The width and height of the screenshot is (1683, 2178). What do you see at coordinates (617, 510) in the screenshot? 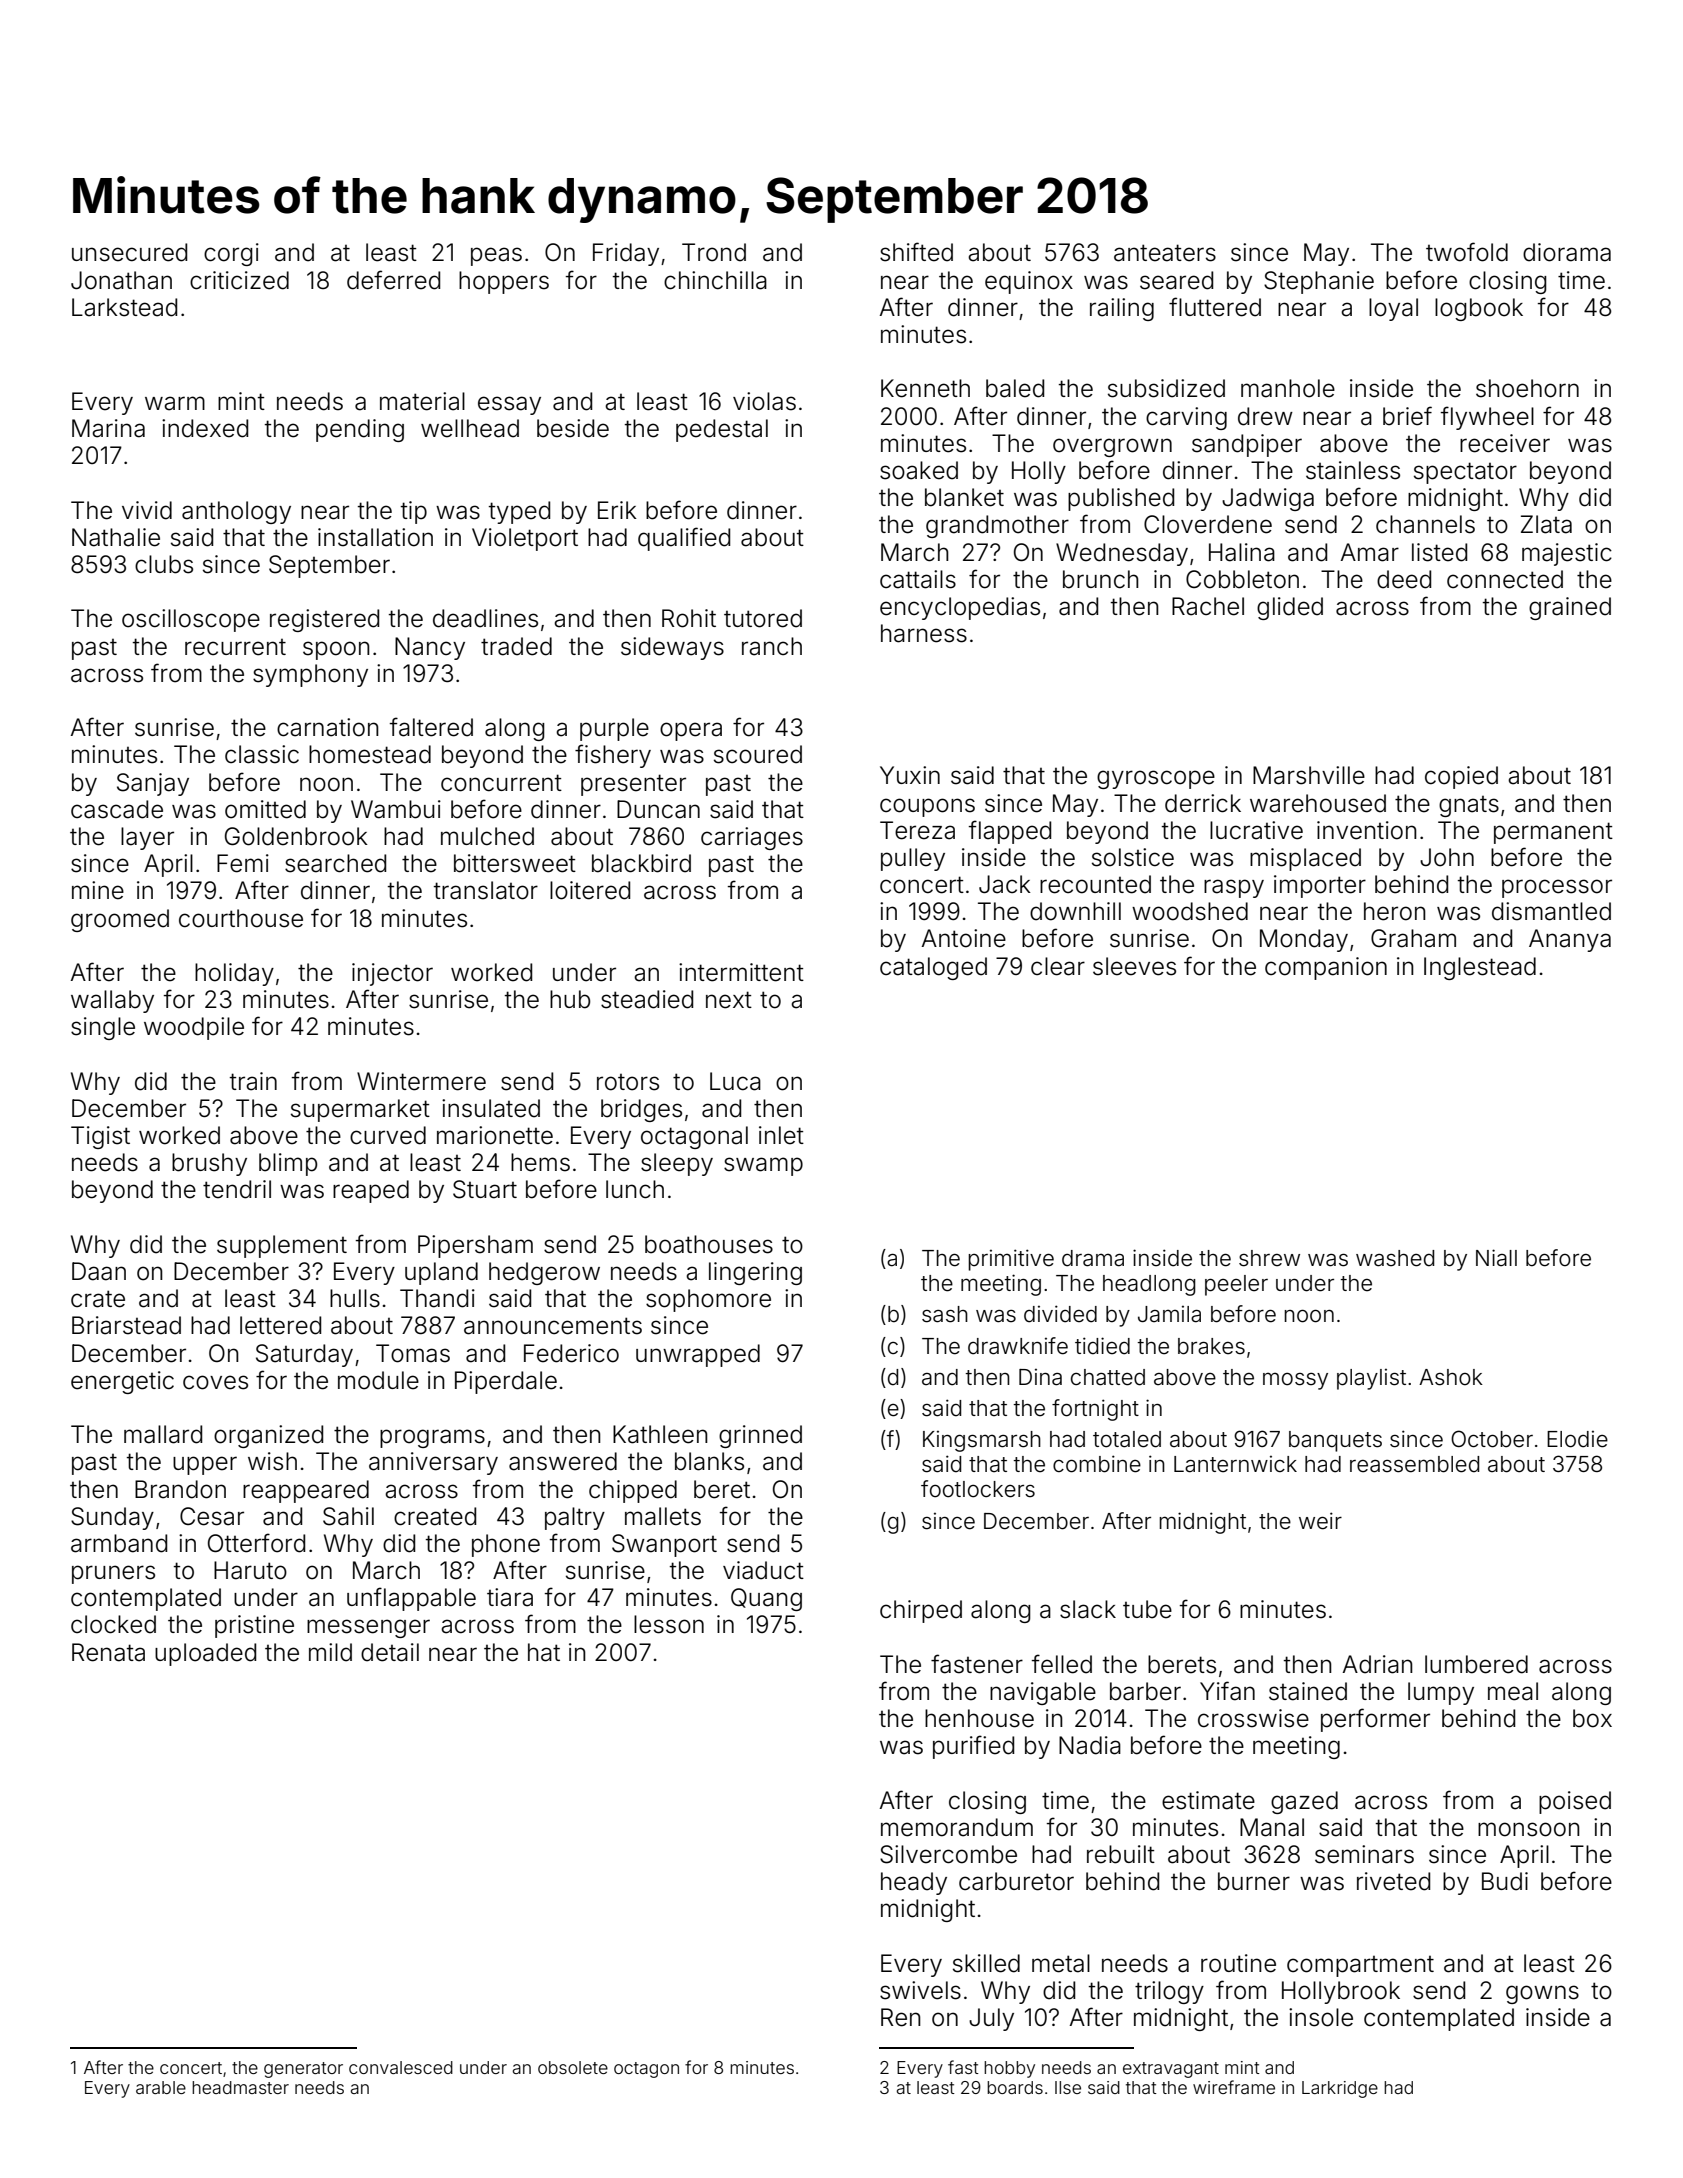
I see `Erik` at bounding box center [617, 510].
